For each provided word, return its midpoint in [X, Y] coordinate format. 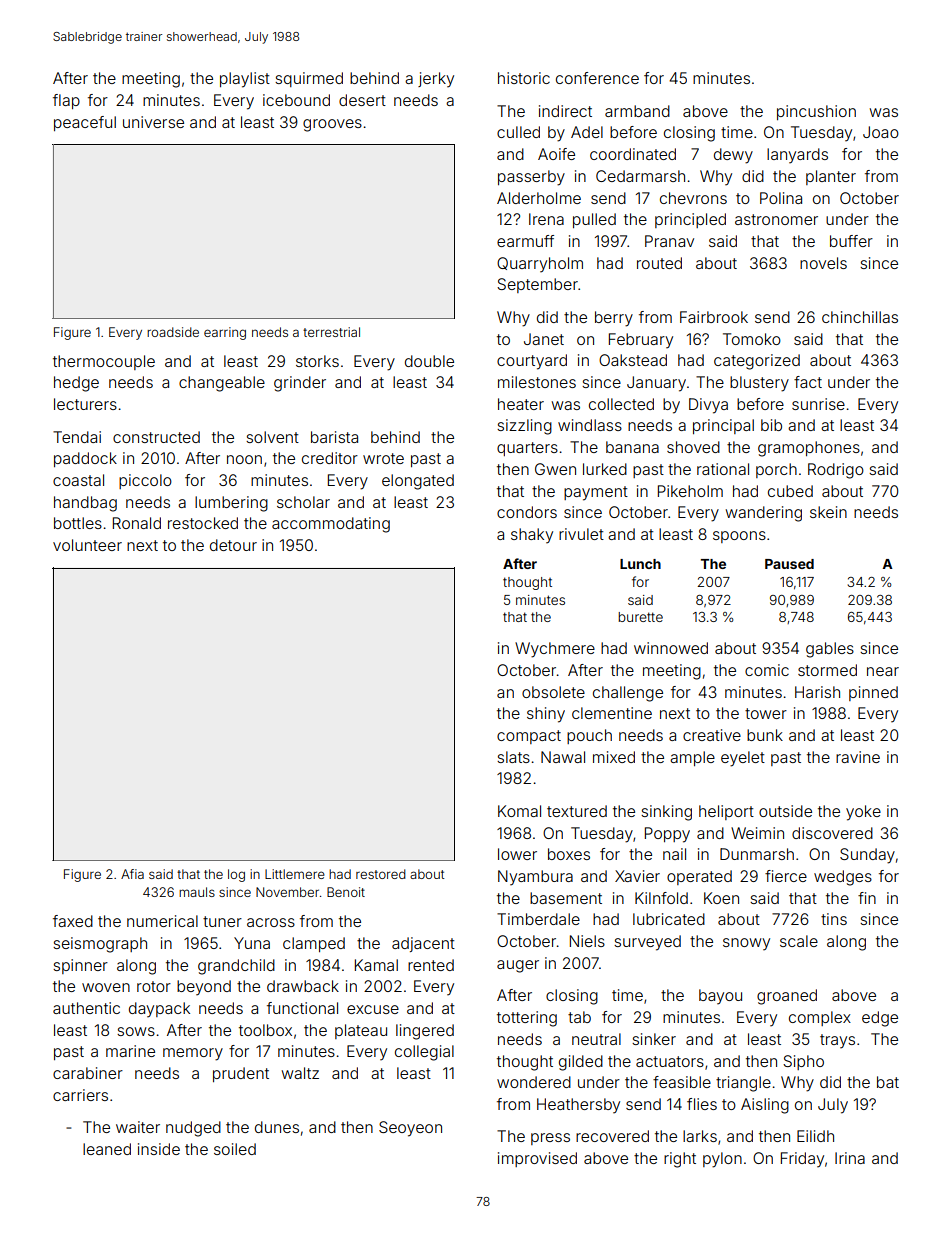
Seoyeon [410, 1129]
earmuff [525, 241]
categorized [757, 362]
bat [888, 1082]
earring [225, 333]
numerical [162, 921]
